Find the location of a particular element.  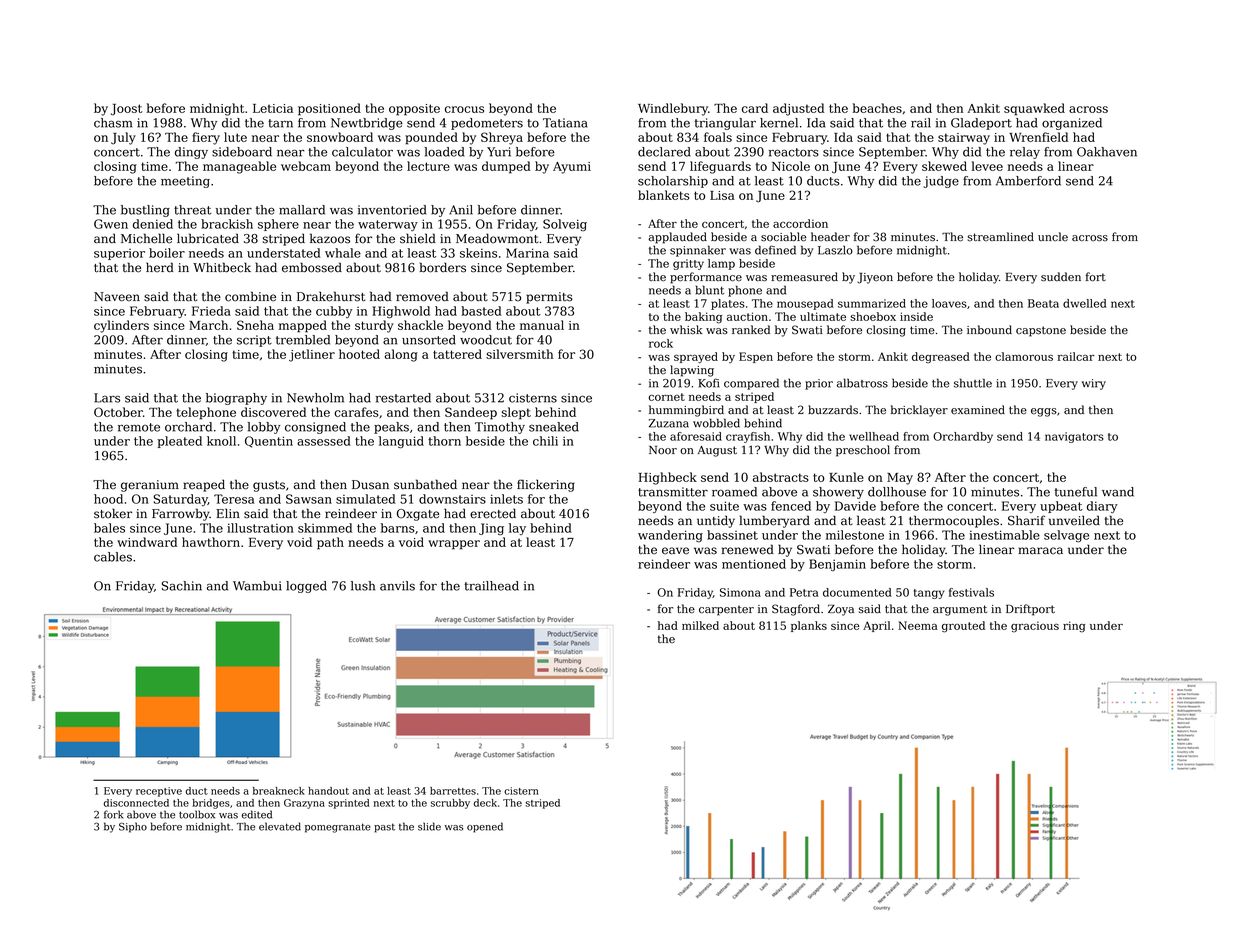

barrettes is located at coordinates (453, 791).
